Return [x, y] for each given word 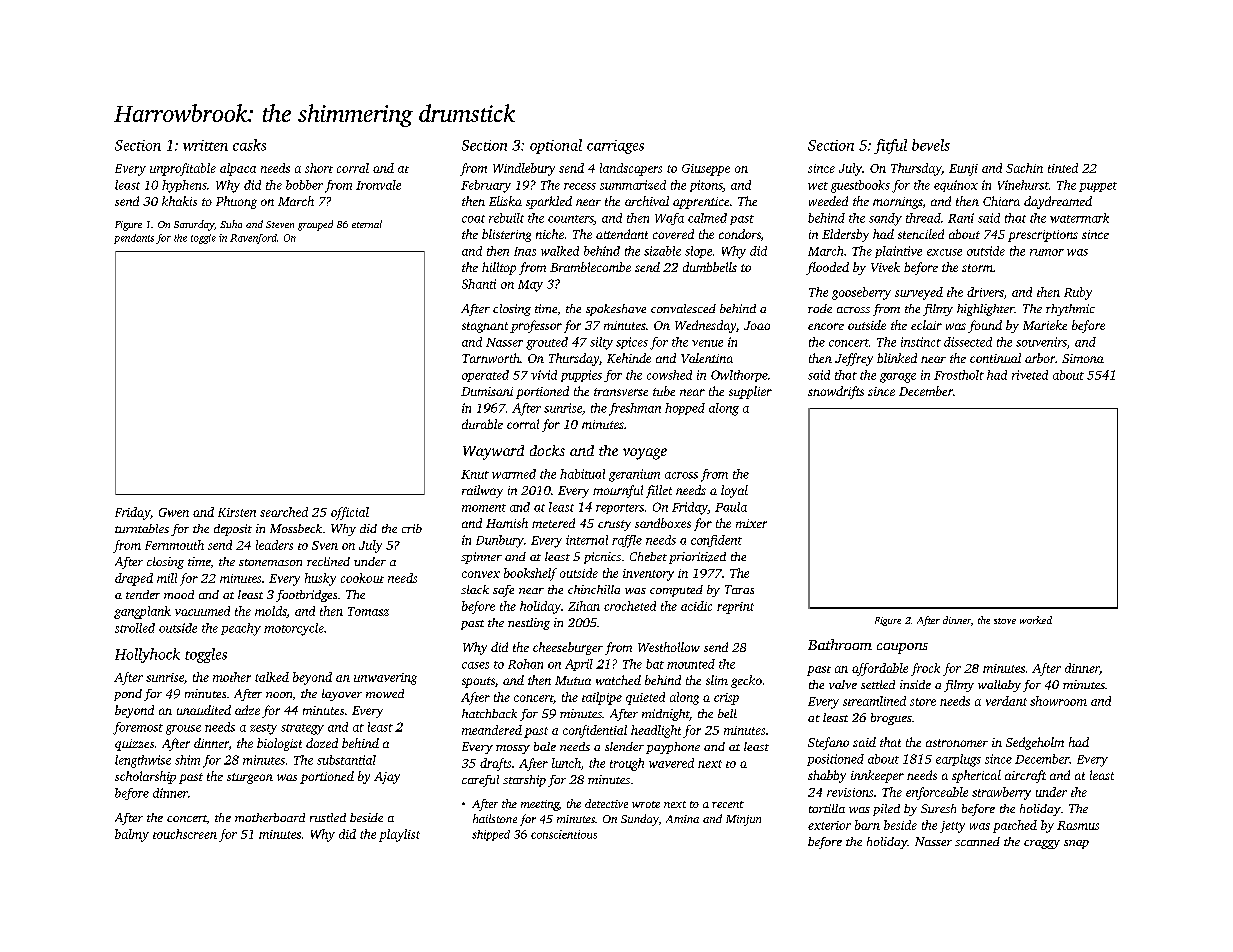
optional [556, 146]
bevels [931, 145]
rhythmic [1070, 310]
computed [676, 591]
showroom [1058, 701]
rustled [328, 817]
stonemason [270, 562]
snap [1076, 844]
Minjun [743, 820]
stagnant [485, 327]
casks [249, 145]
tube [664, 391]
